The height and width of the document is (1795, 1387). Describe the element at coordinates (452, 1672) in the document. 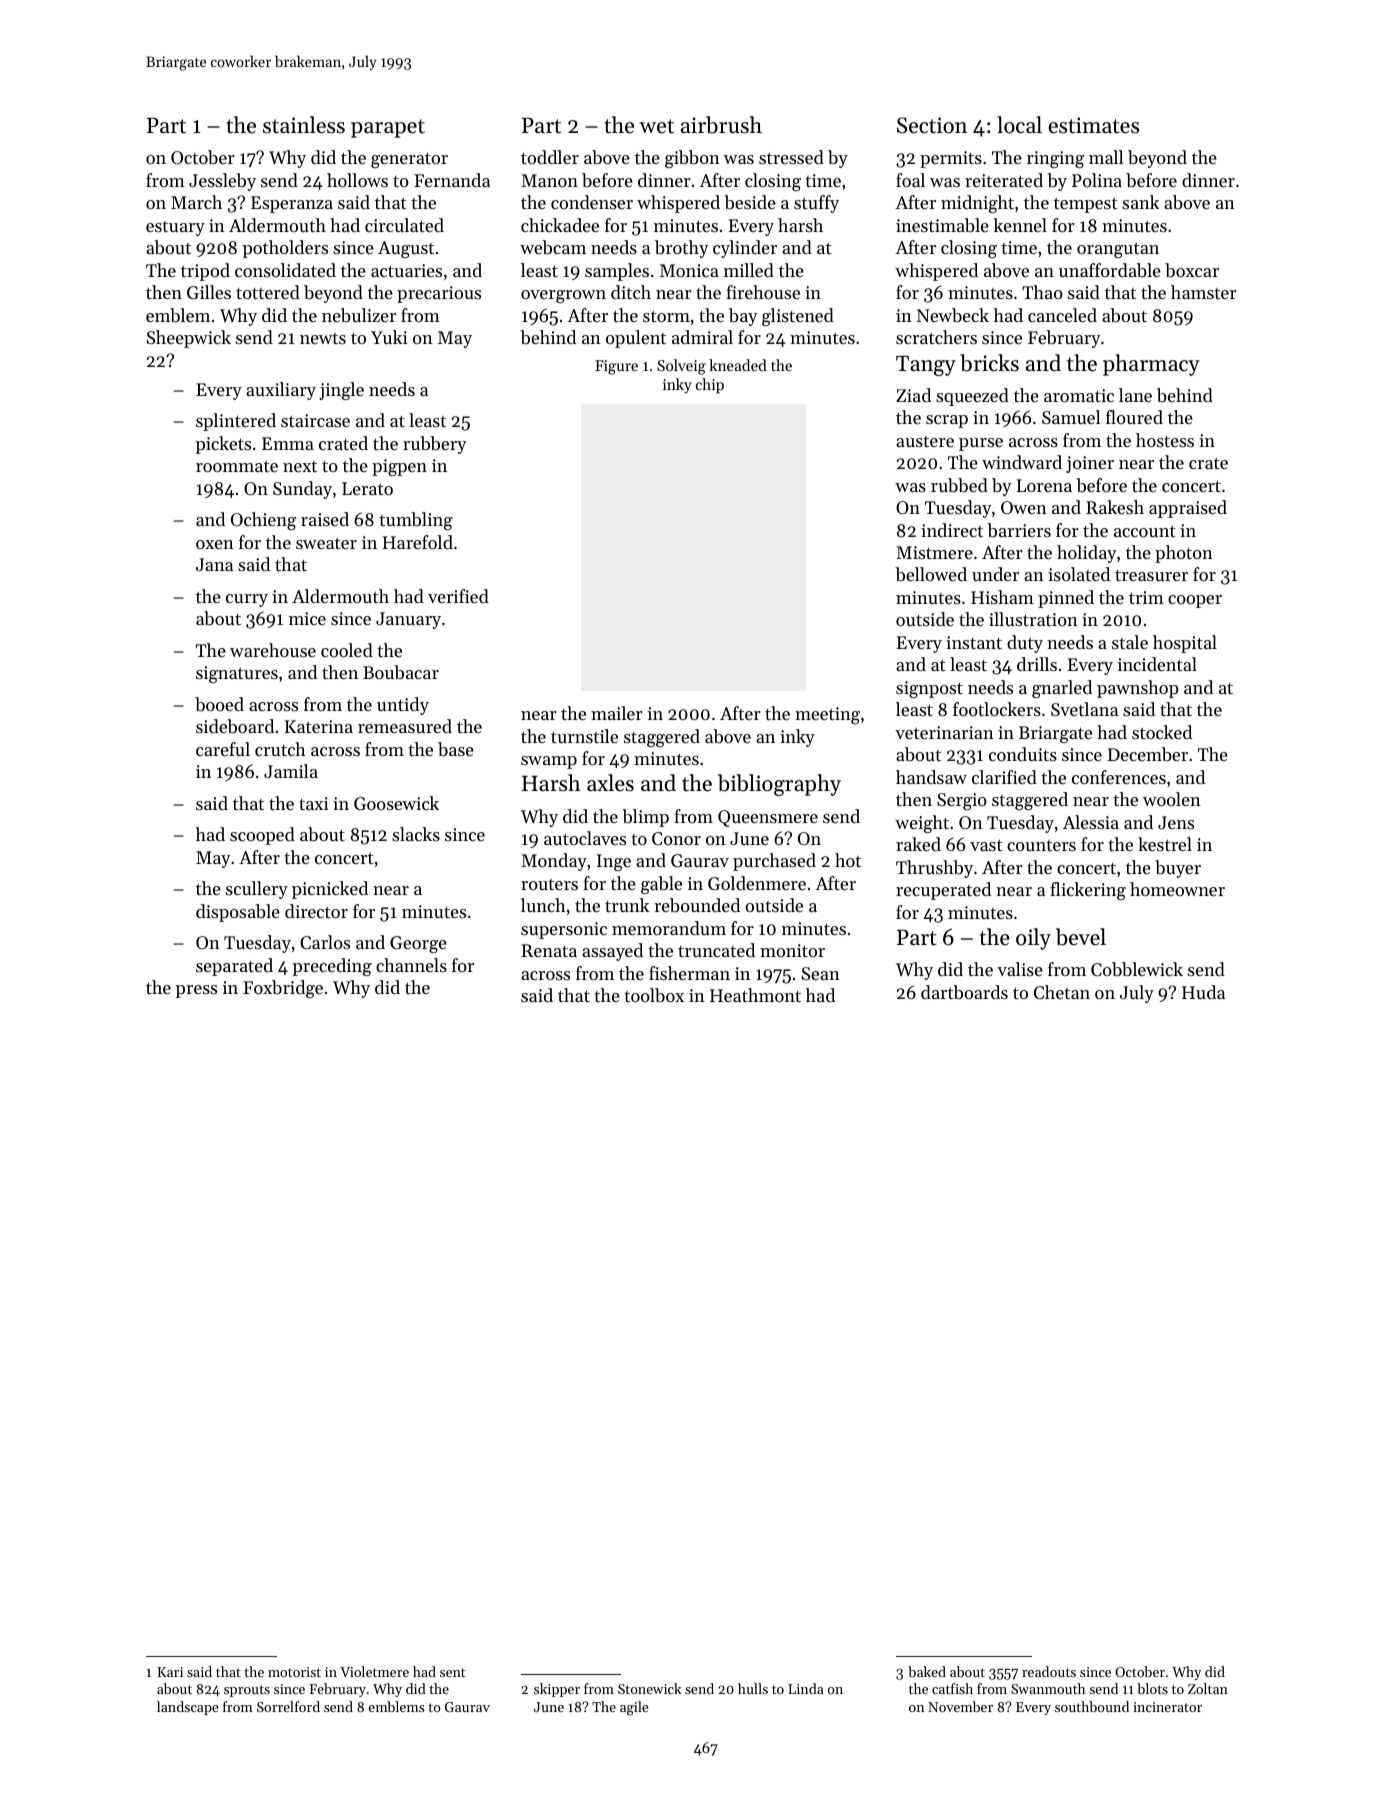

I see `sent` at that location.
